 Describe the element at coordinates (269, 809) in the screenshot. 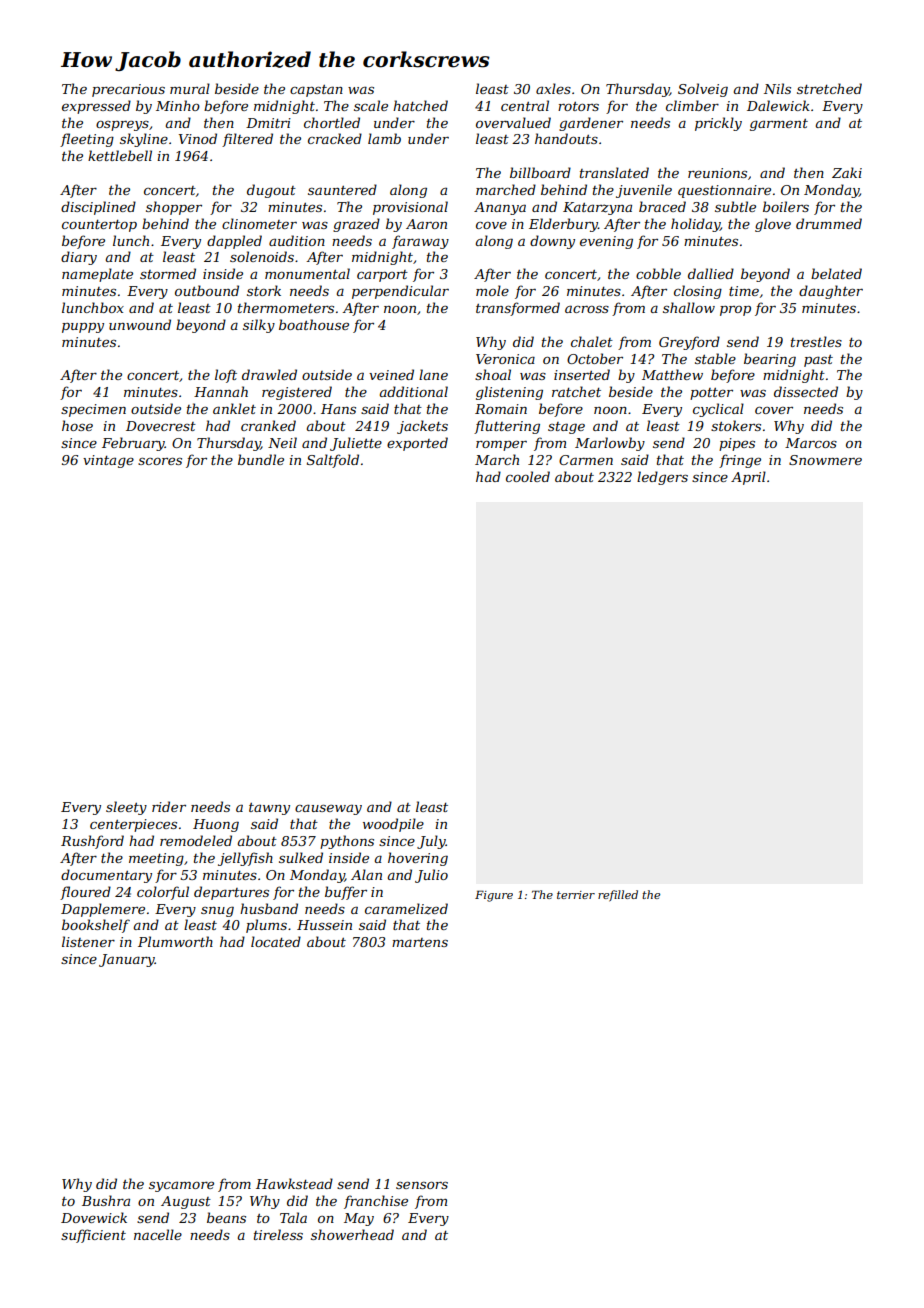

I see `tawny` at that location.
